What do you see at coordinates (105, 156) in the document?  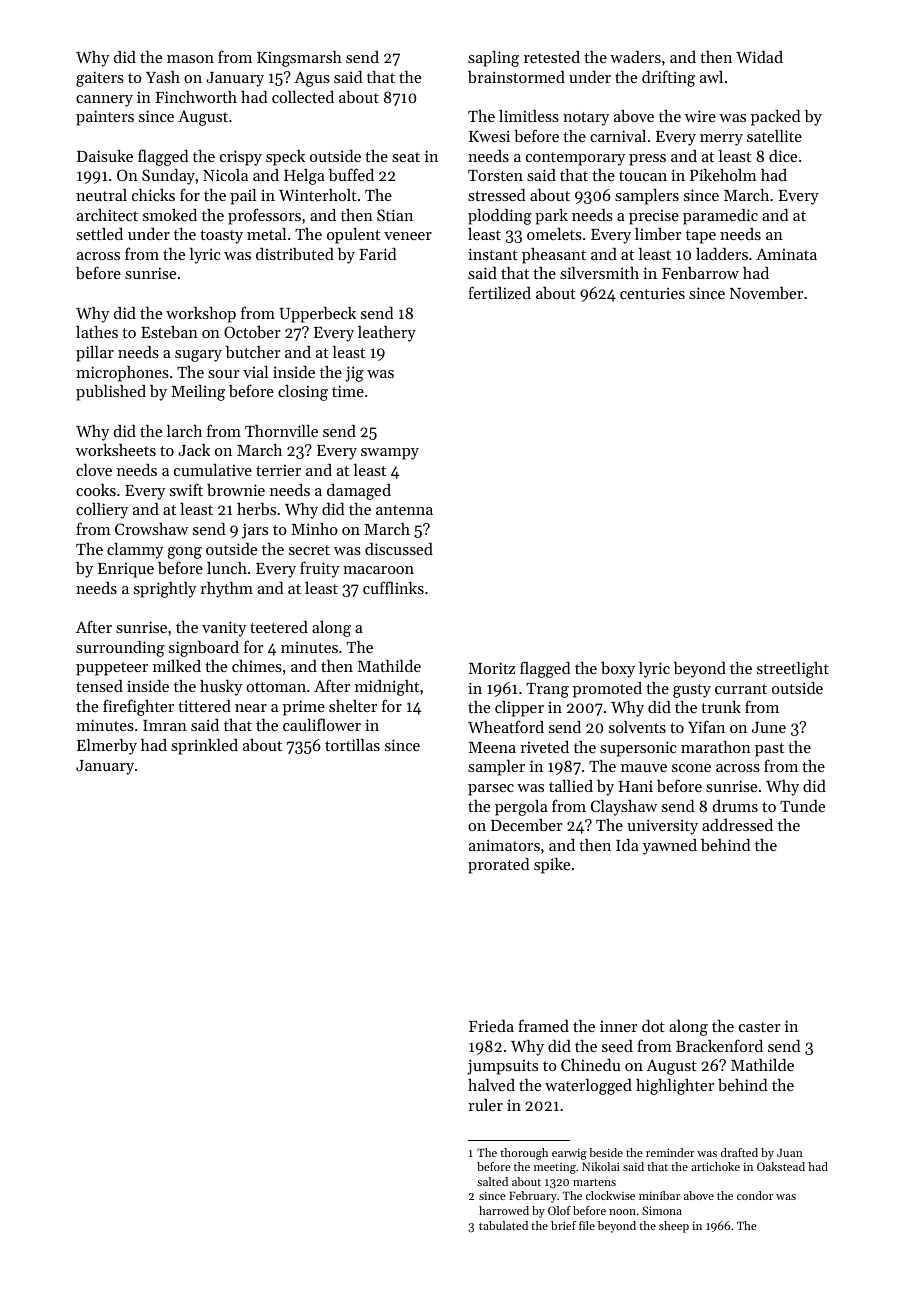 I see `Daisuke` at bounding box center [105, 156].
